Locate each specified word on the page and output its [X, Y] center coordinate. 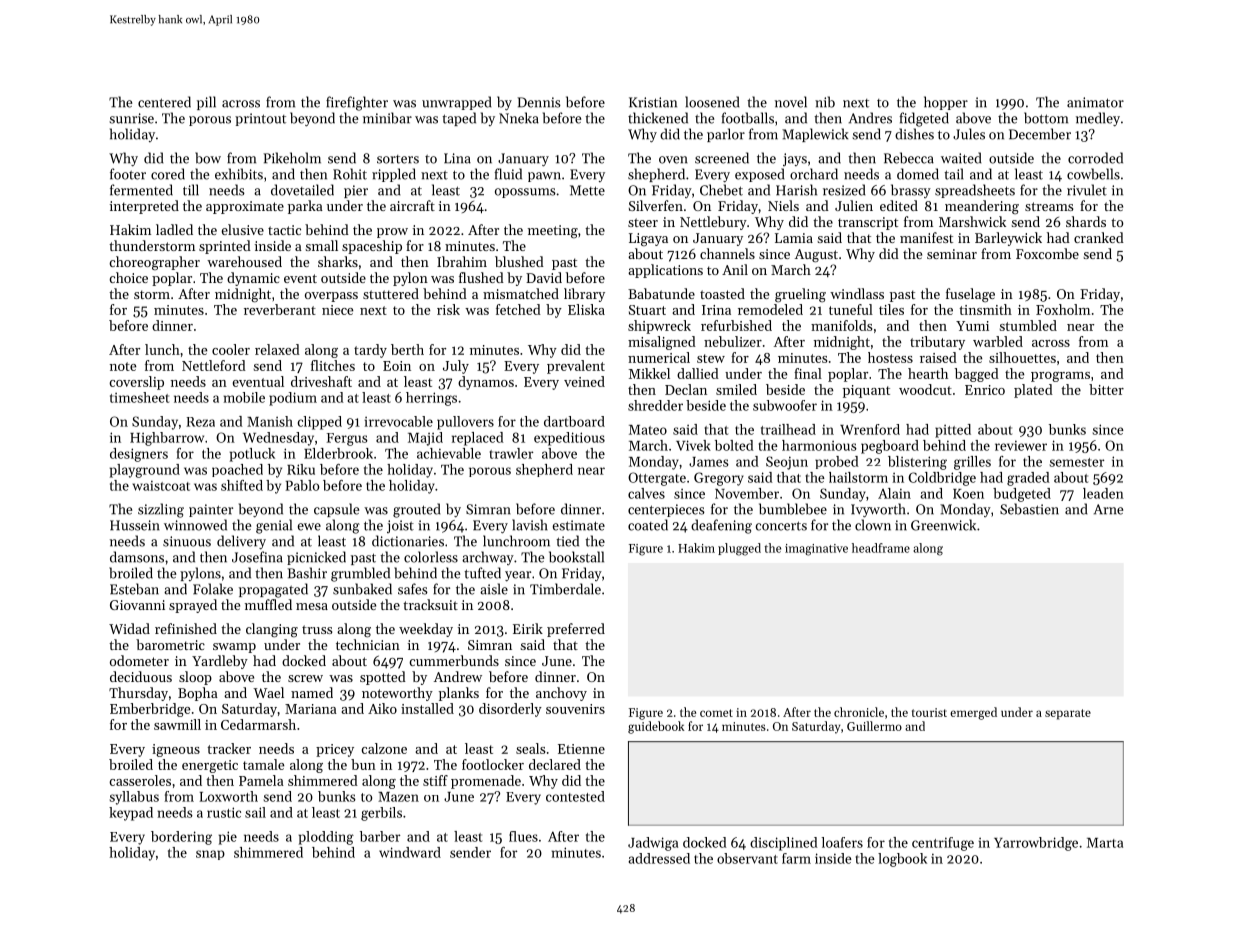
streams [1049, 206]
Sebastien [1029, 509]
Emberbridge [150, 710]
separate [1068, 714]
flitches [333, 365]
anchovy [561, 694]
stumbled [1028, 325]
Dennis [539, 102]
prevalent [576, 367]
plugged [739, 549]
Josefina [257, 557]
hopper [946, 103]
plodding [326, 838]
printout [260, 119]
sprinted [225, 247]
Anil [735, 269]
